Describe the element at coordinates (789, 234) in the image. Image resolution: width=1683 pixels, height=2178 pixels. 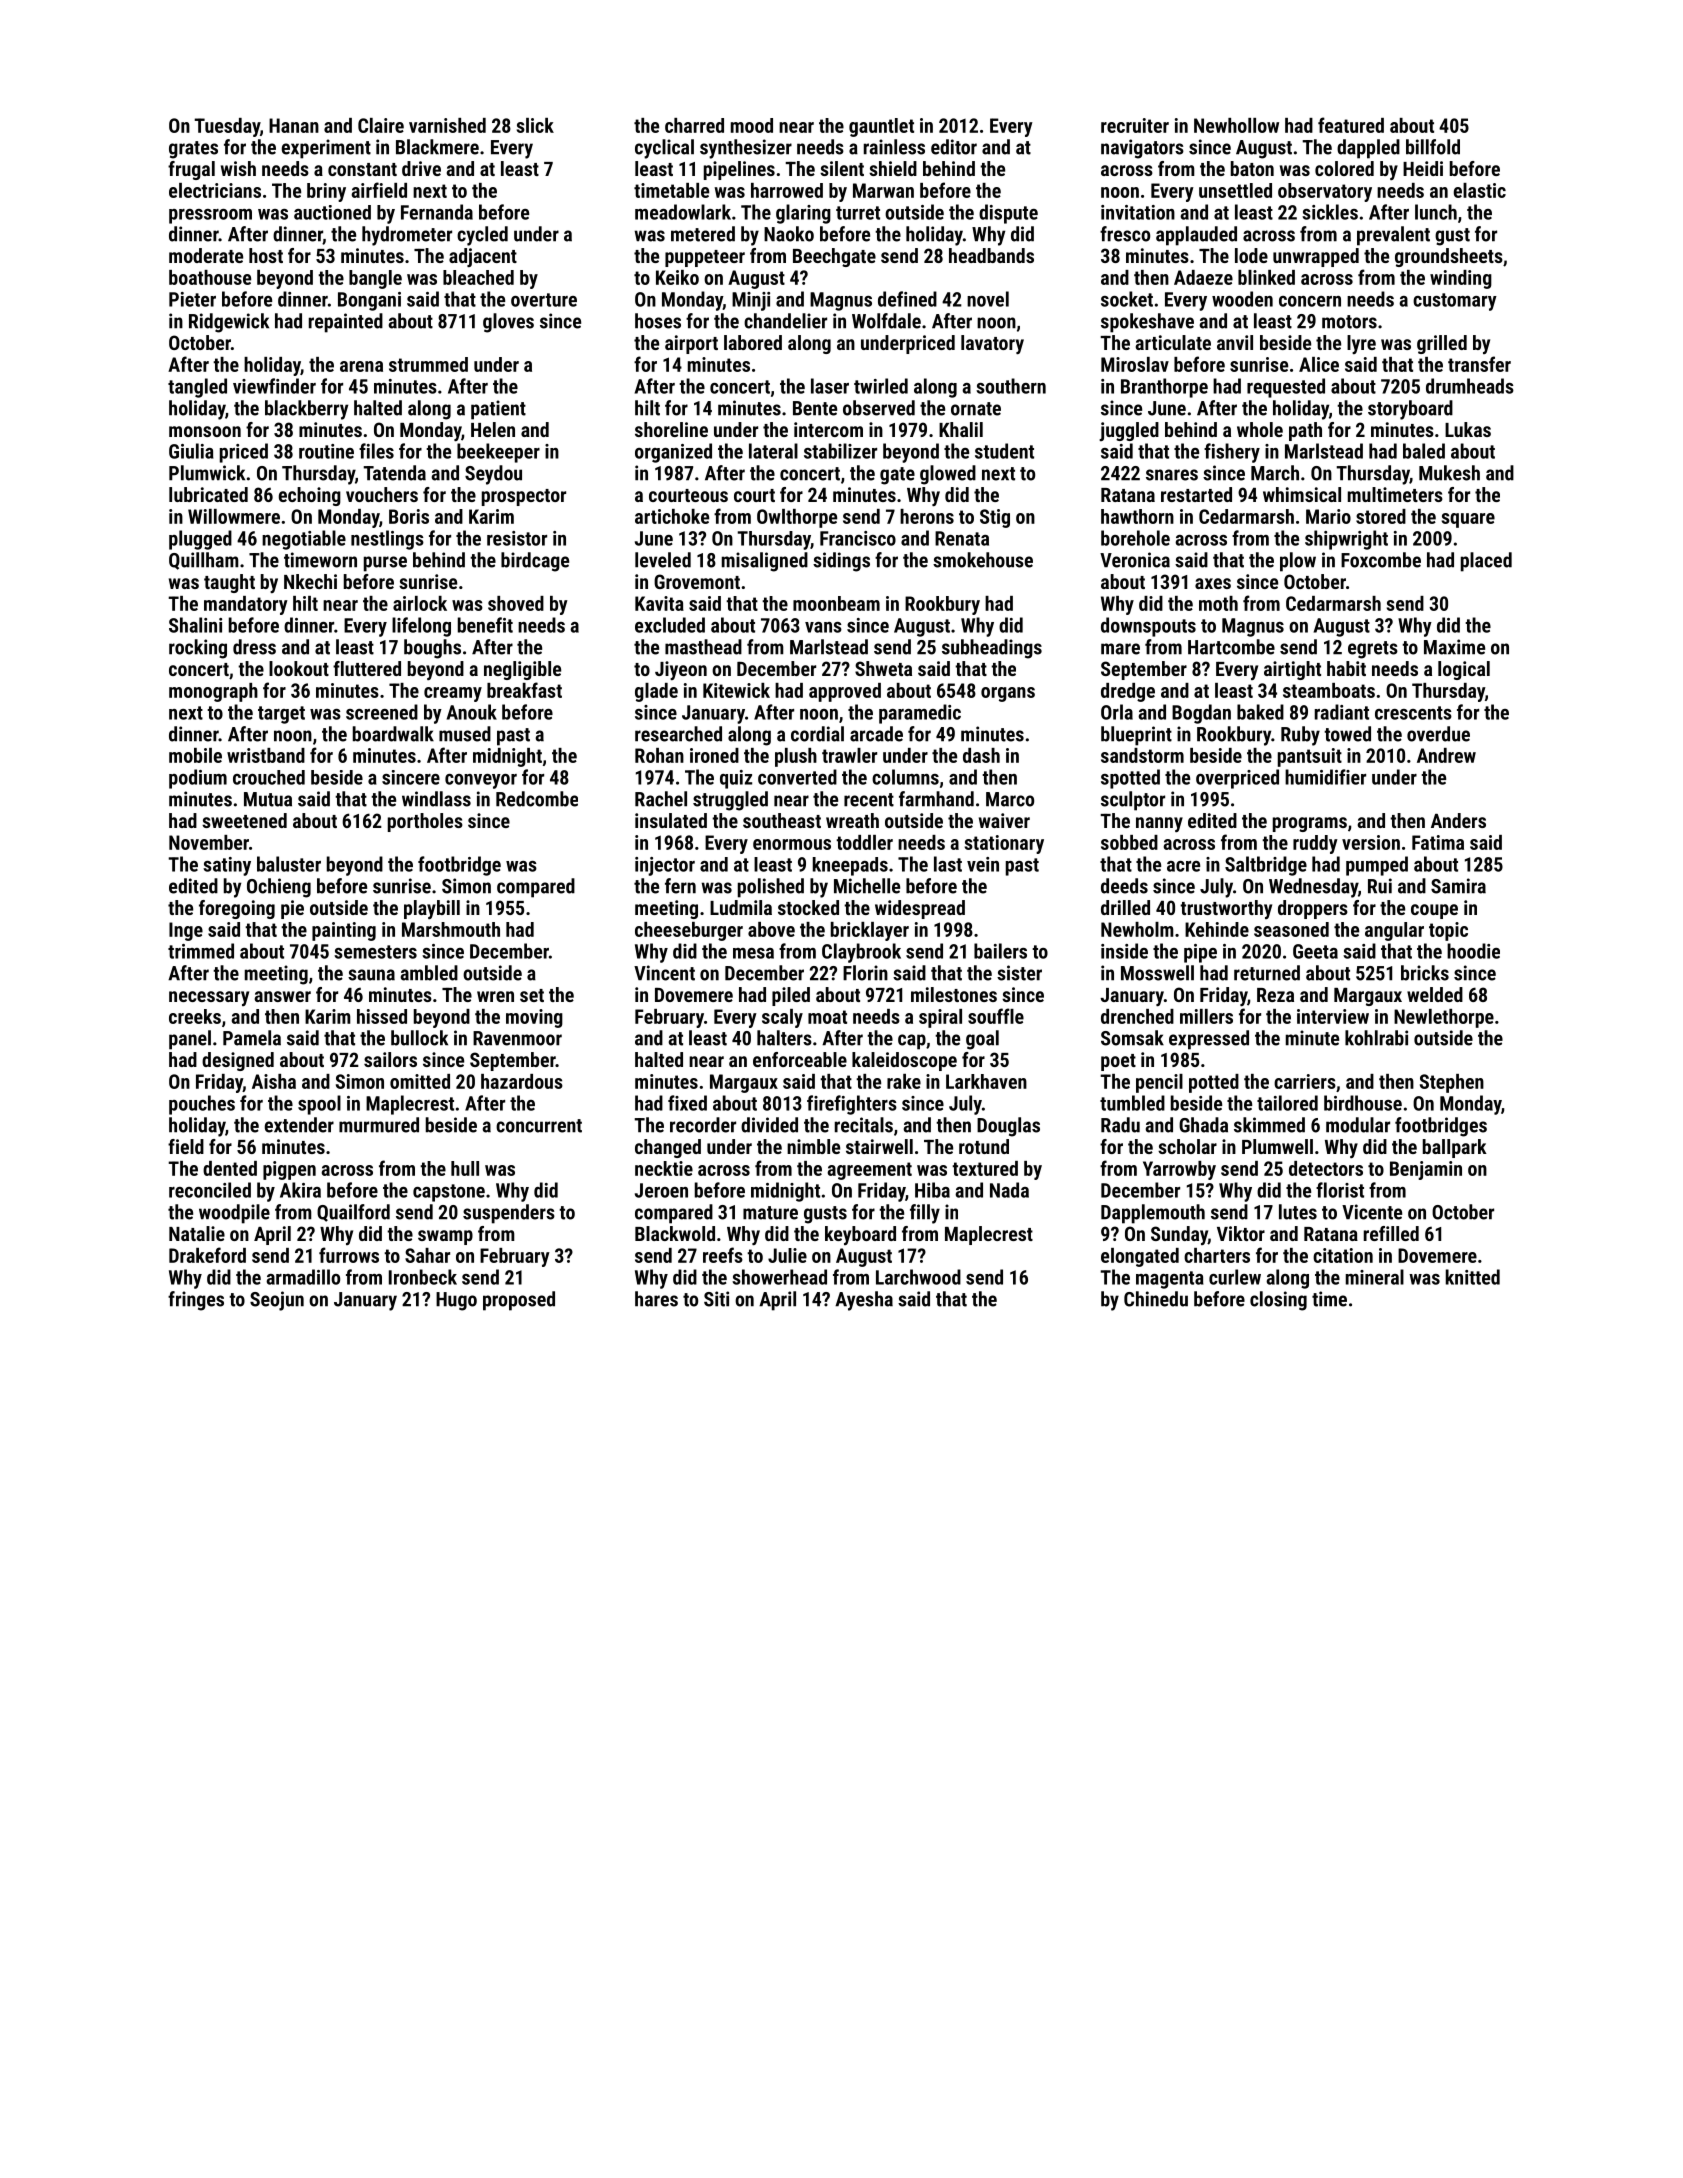
I see `Naoko` at that location.
